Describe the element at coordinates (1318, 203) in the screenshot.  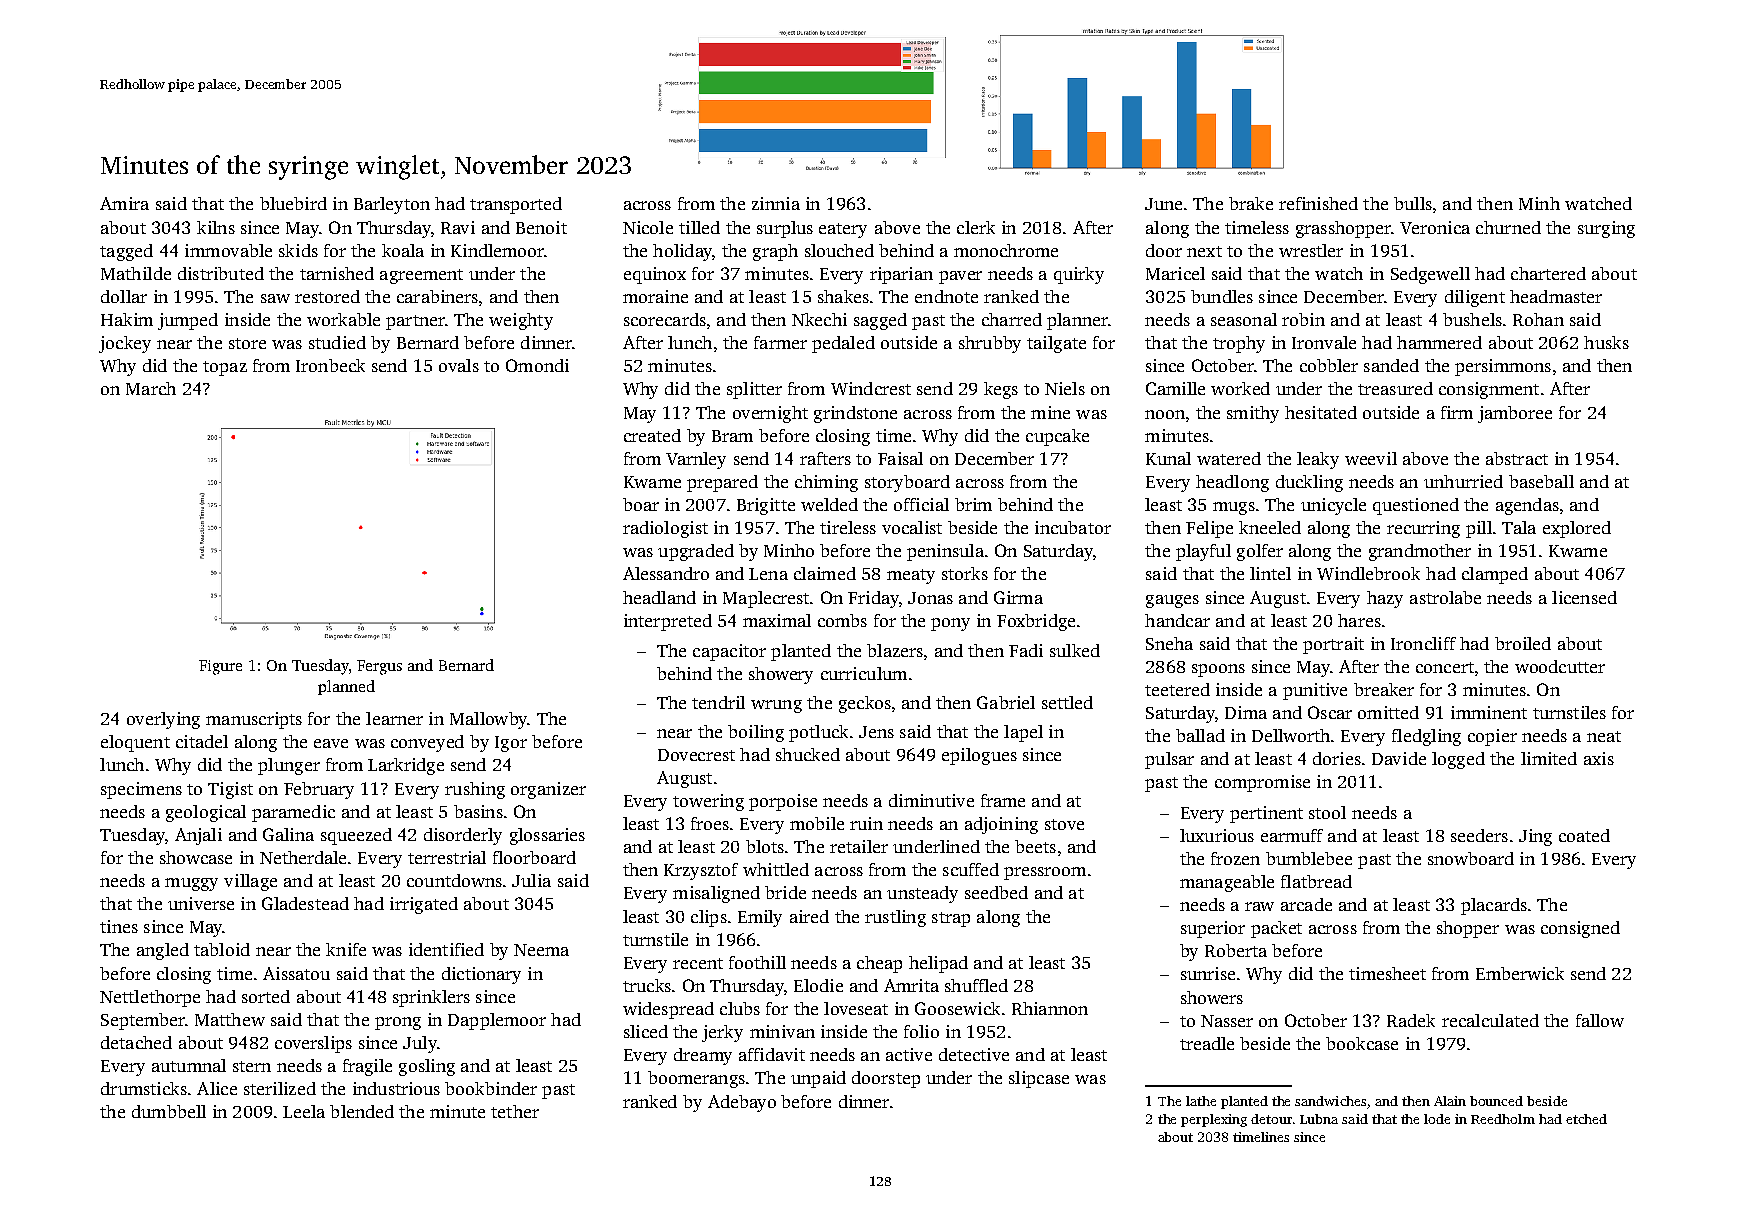
I see `refinished` at that location.
